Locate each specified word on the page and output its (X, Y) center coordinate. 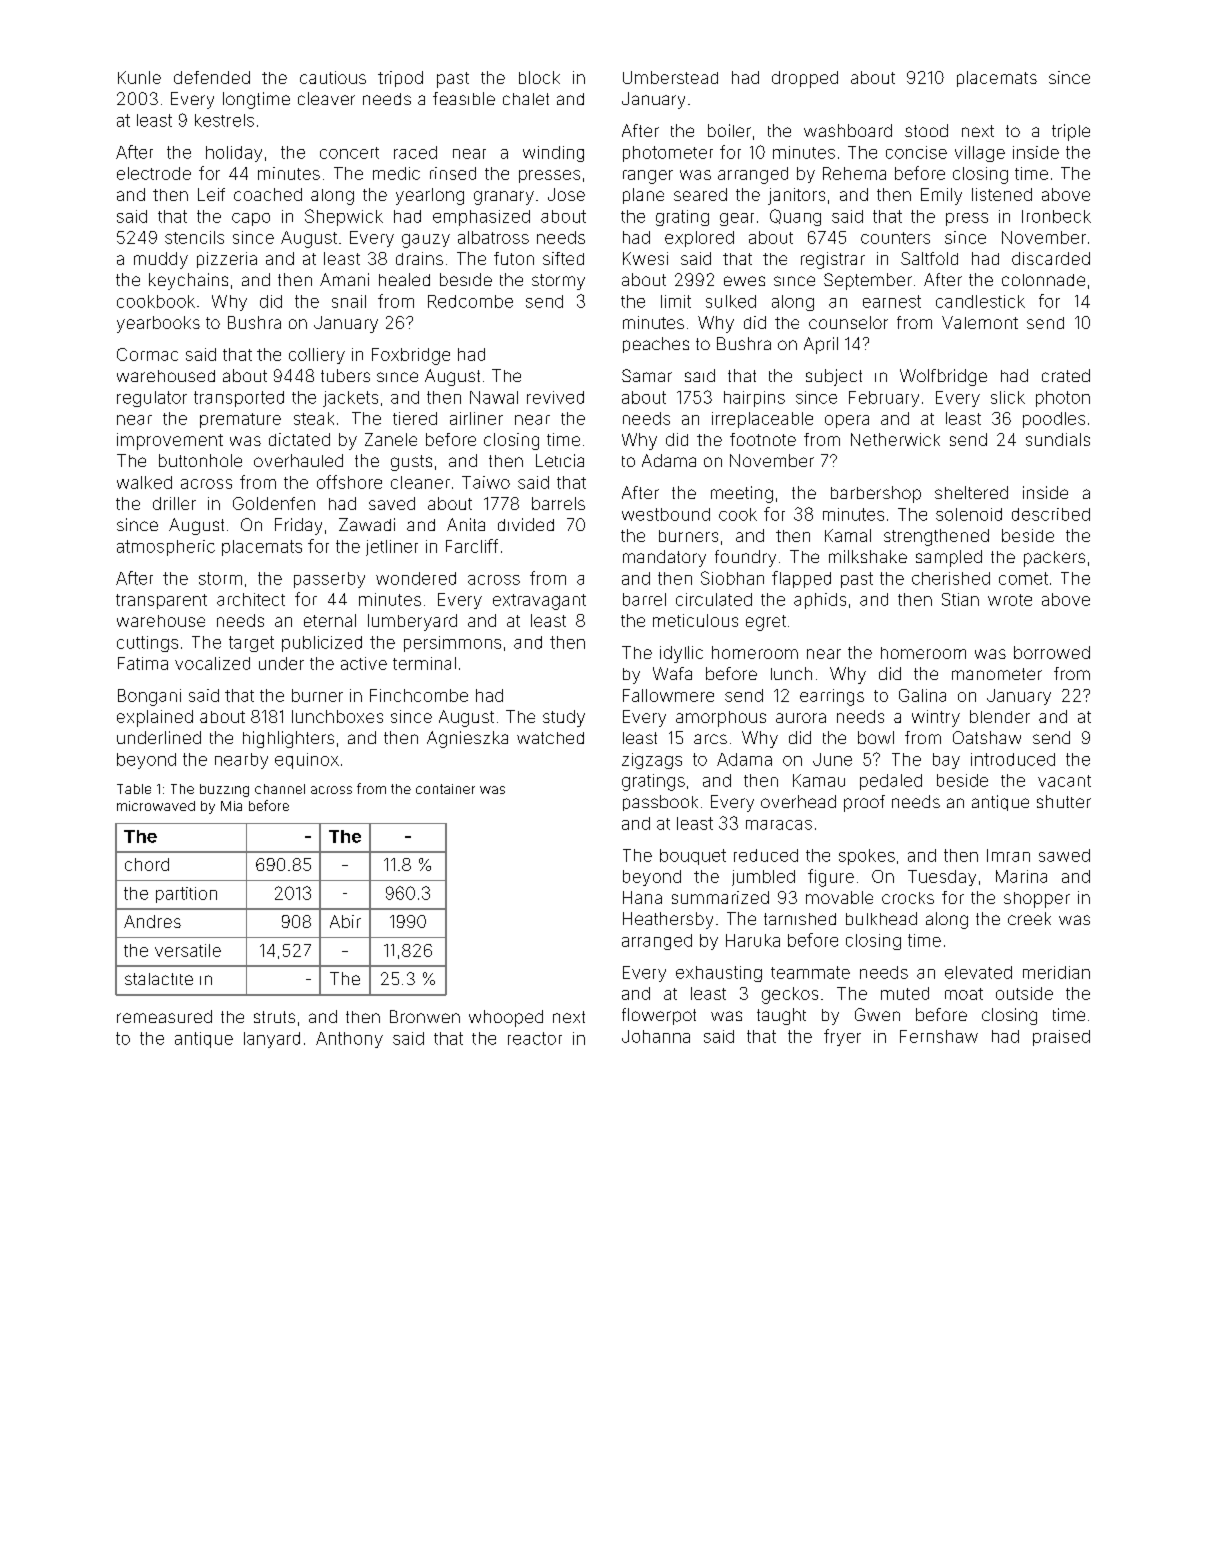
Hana (642, 897)
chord (147, 864)
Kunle (139, 77)
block (539, 77)
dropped (805, 79)
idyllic (681, 654)
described (1051, 514)
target (251, 644)
